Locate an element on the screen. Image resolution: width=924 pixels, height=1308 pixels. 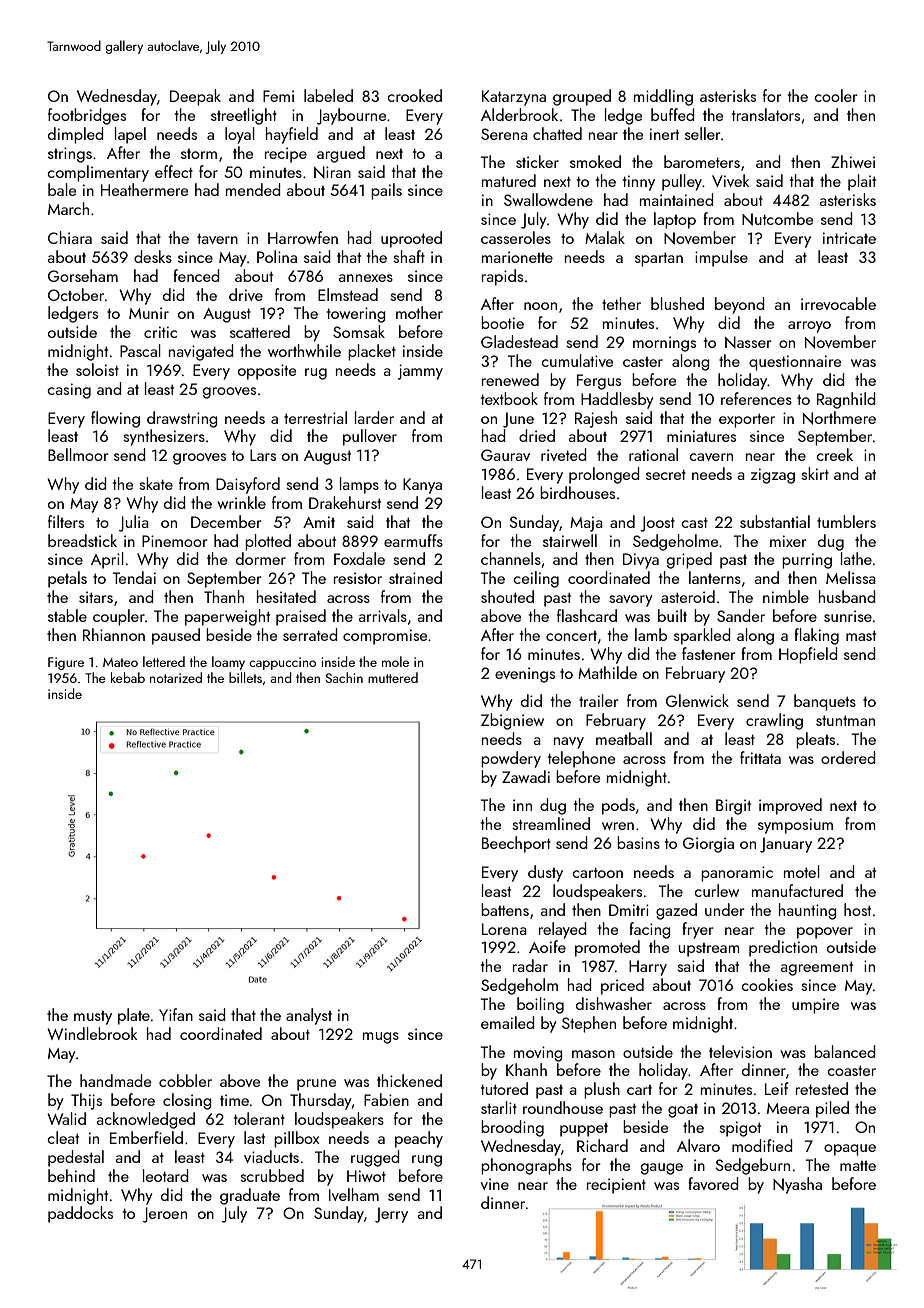
stable is located at coordinates (67, 615).
